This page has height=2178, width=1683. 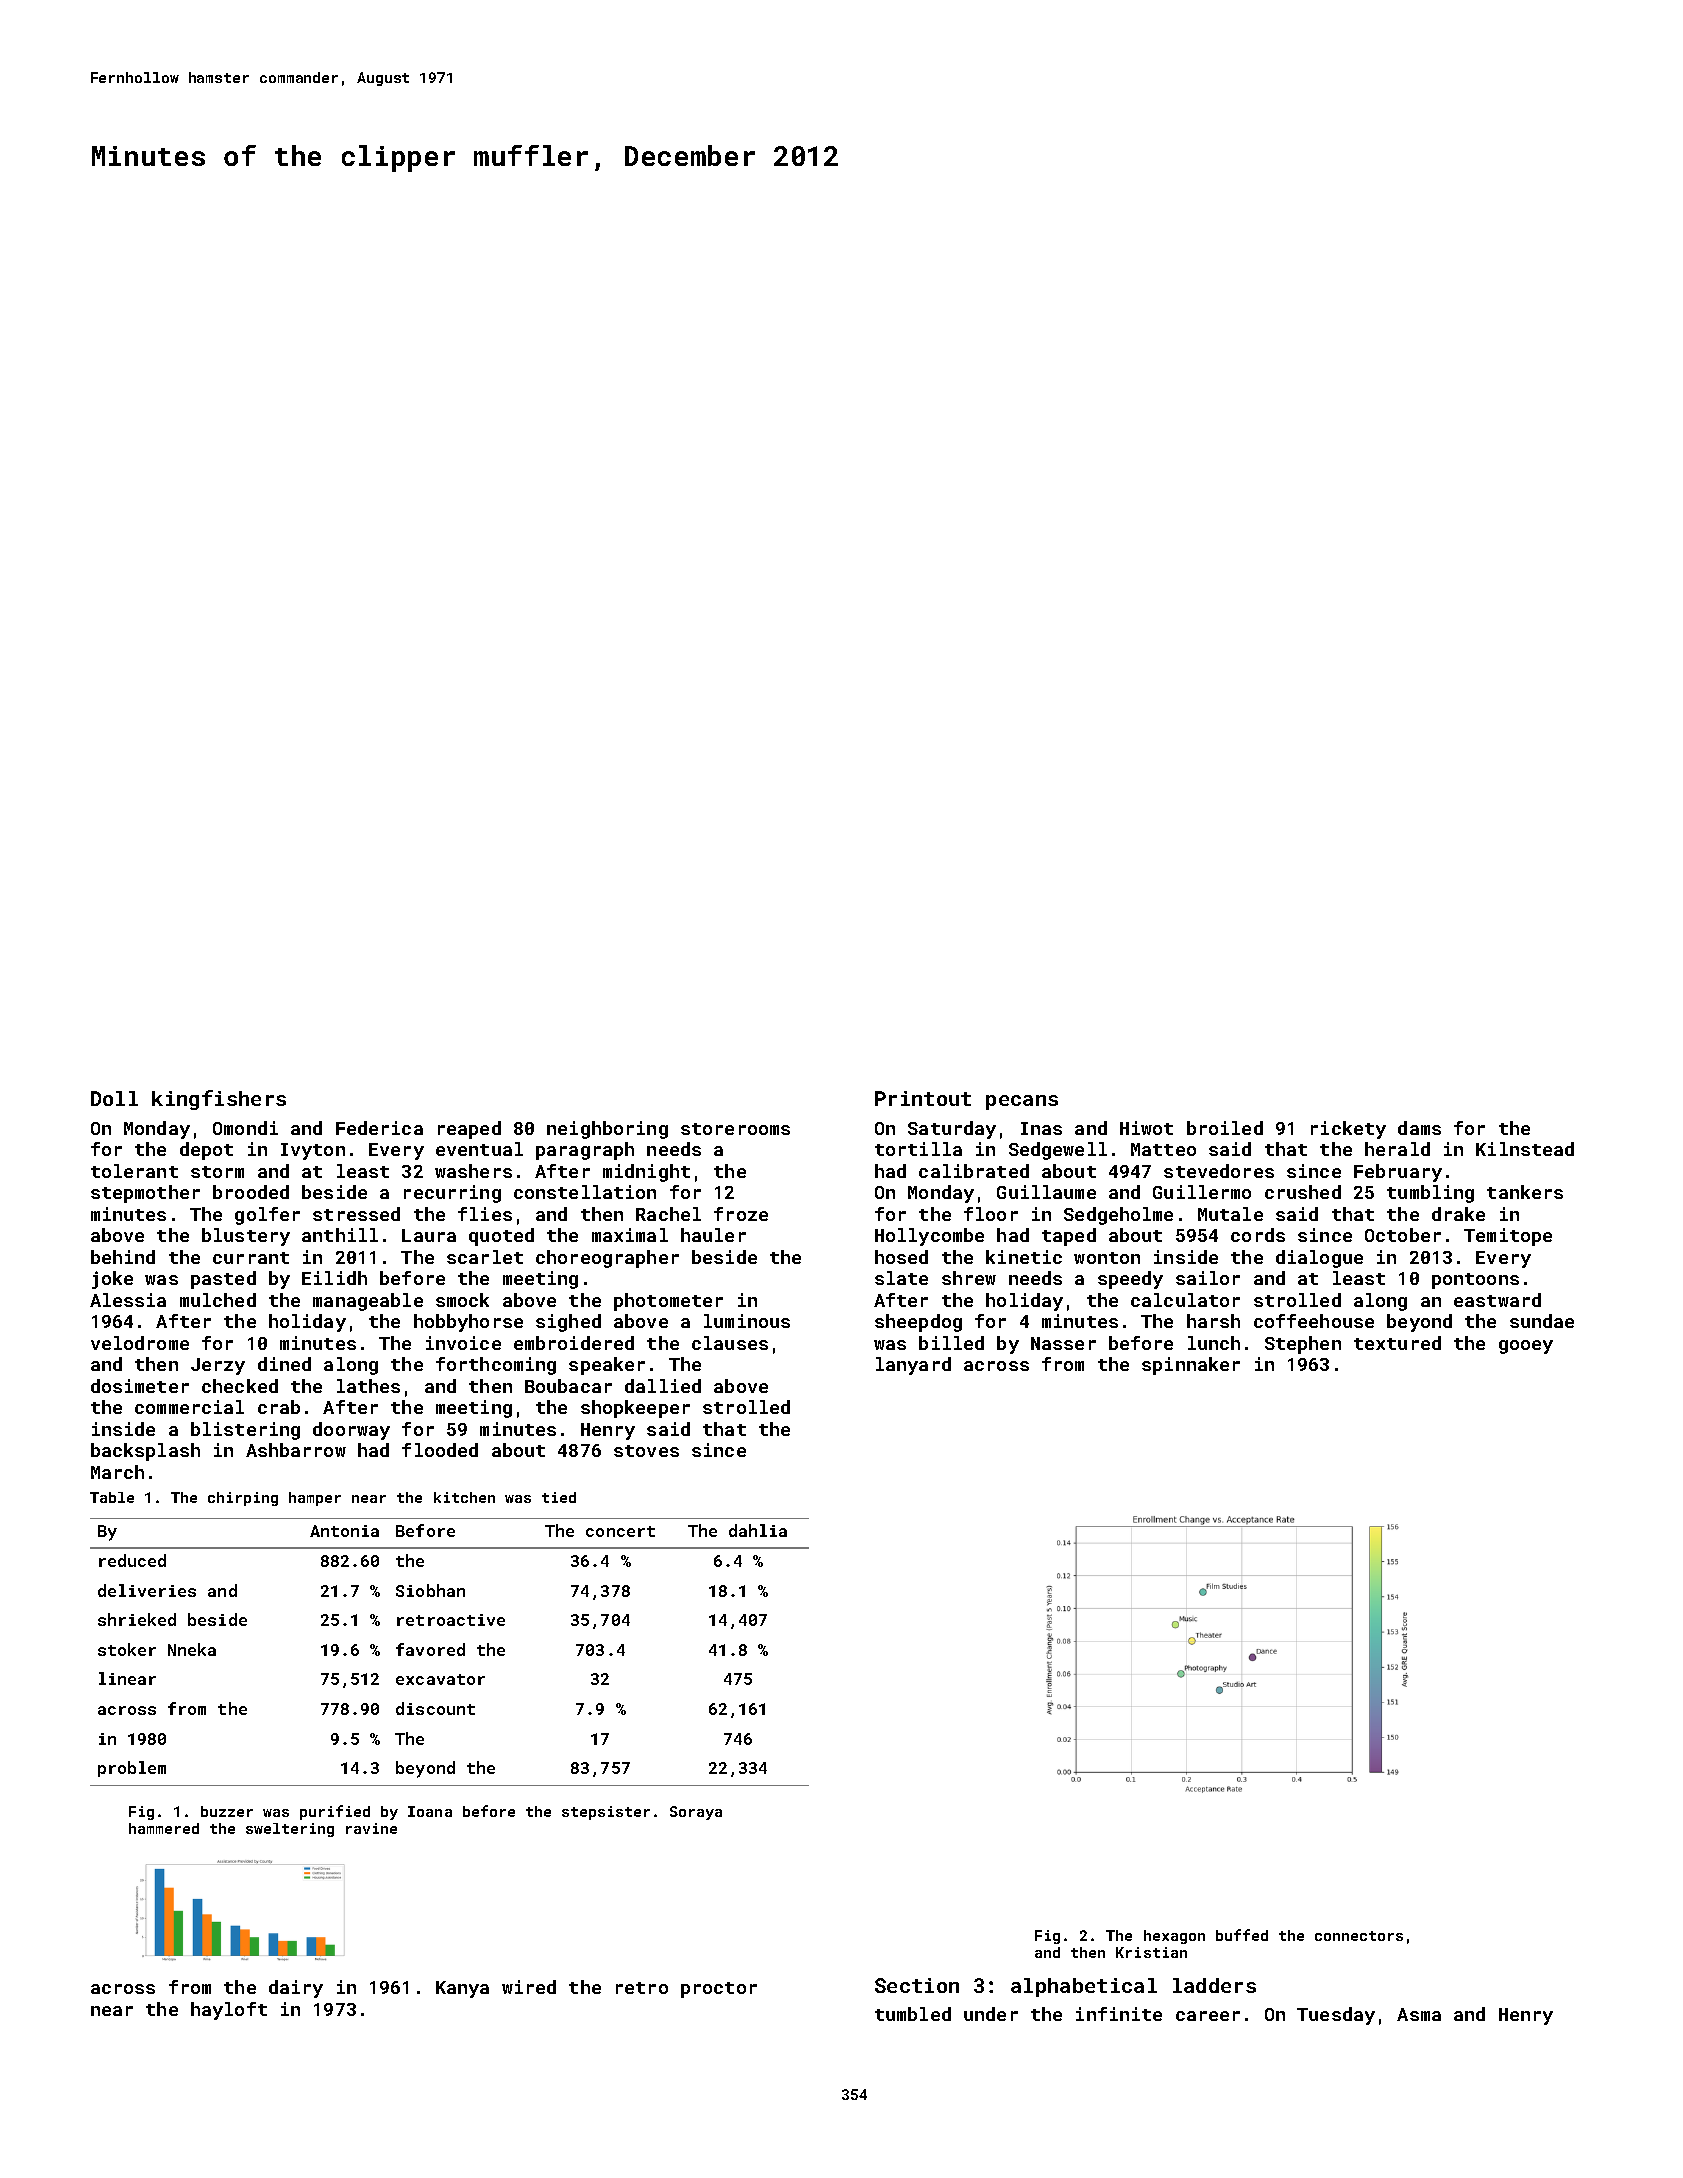 I want to click on sailor, so click(x=1208, y=1278).
